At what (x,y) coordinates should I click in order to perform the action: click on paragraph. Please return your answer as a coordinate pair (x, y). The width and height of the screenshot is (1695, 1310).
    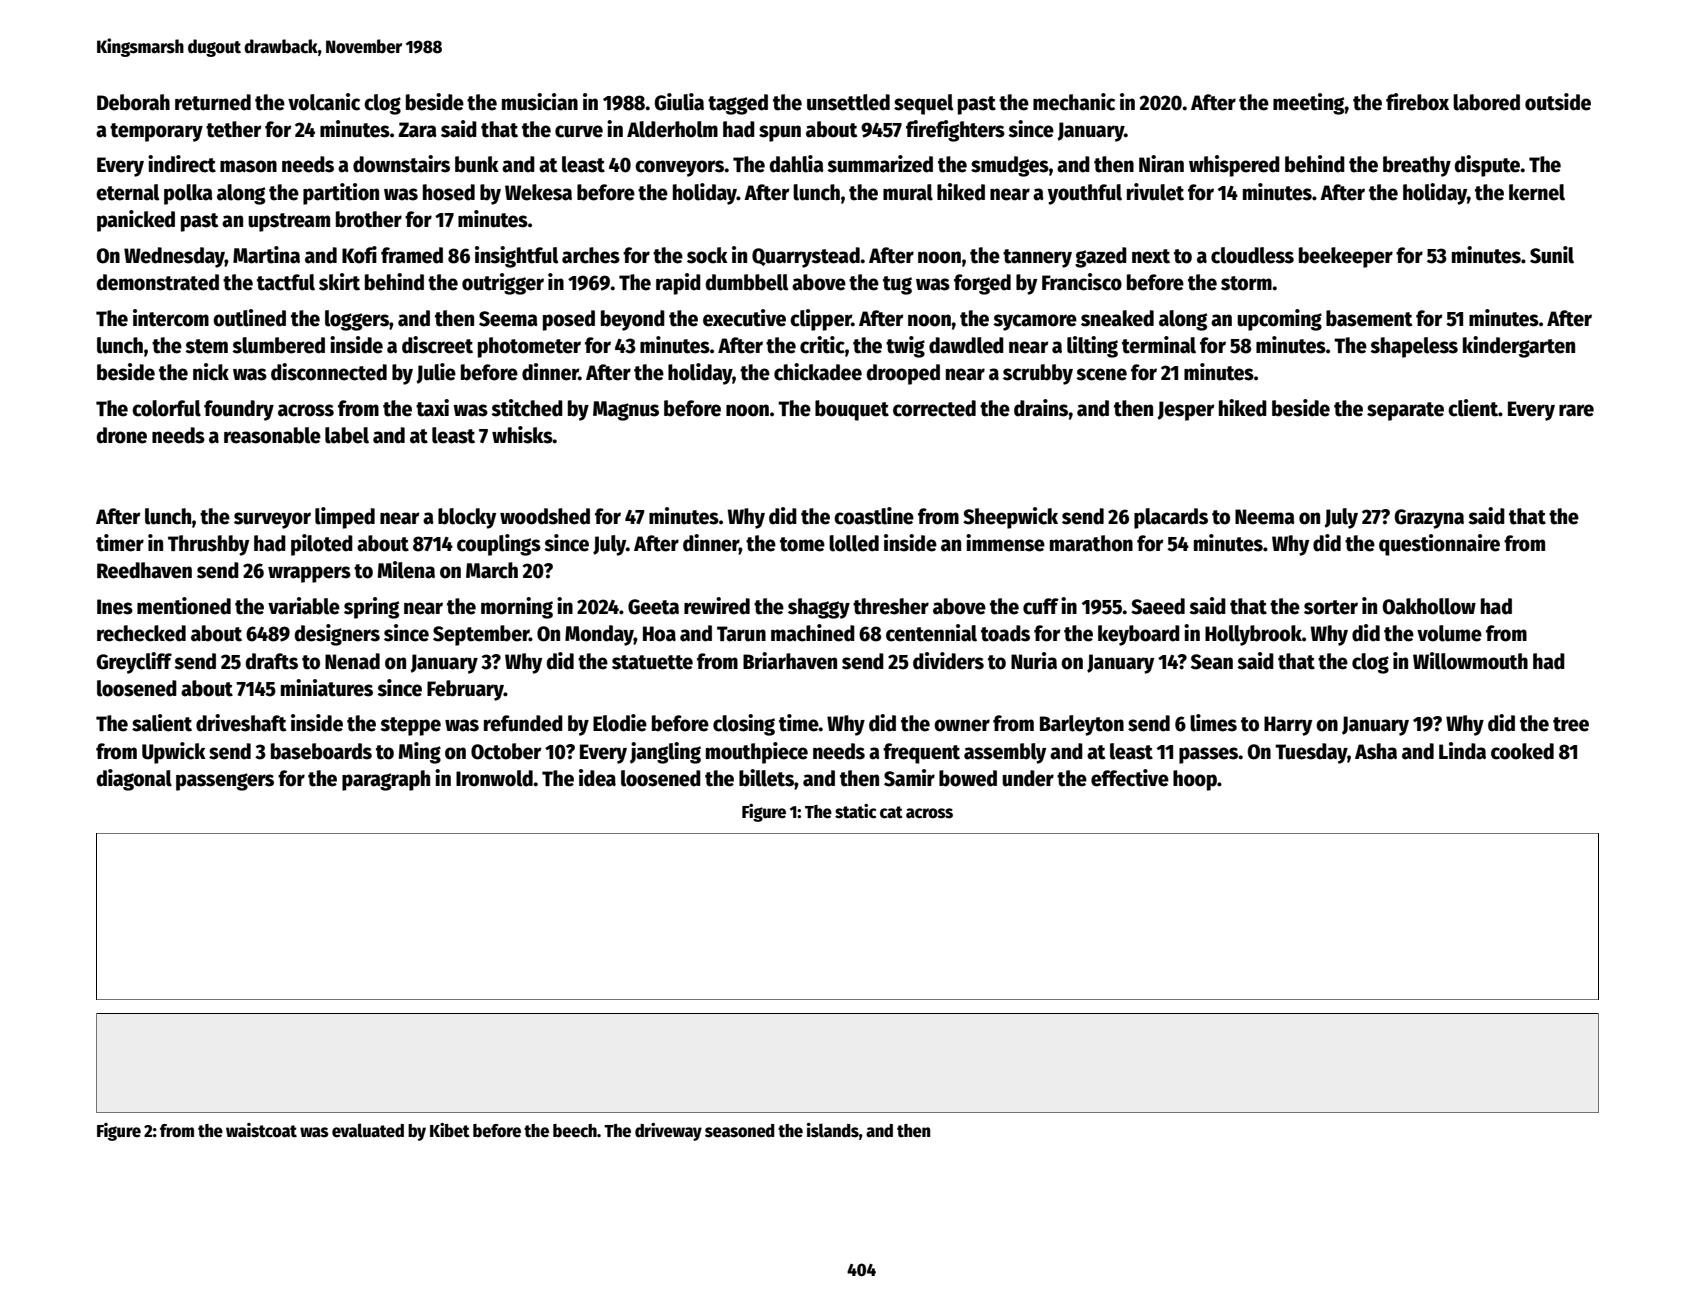
    Looking at the image, I should click on (386, 780).
